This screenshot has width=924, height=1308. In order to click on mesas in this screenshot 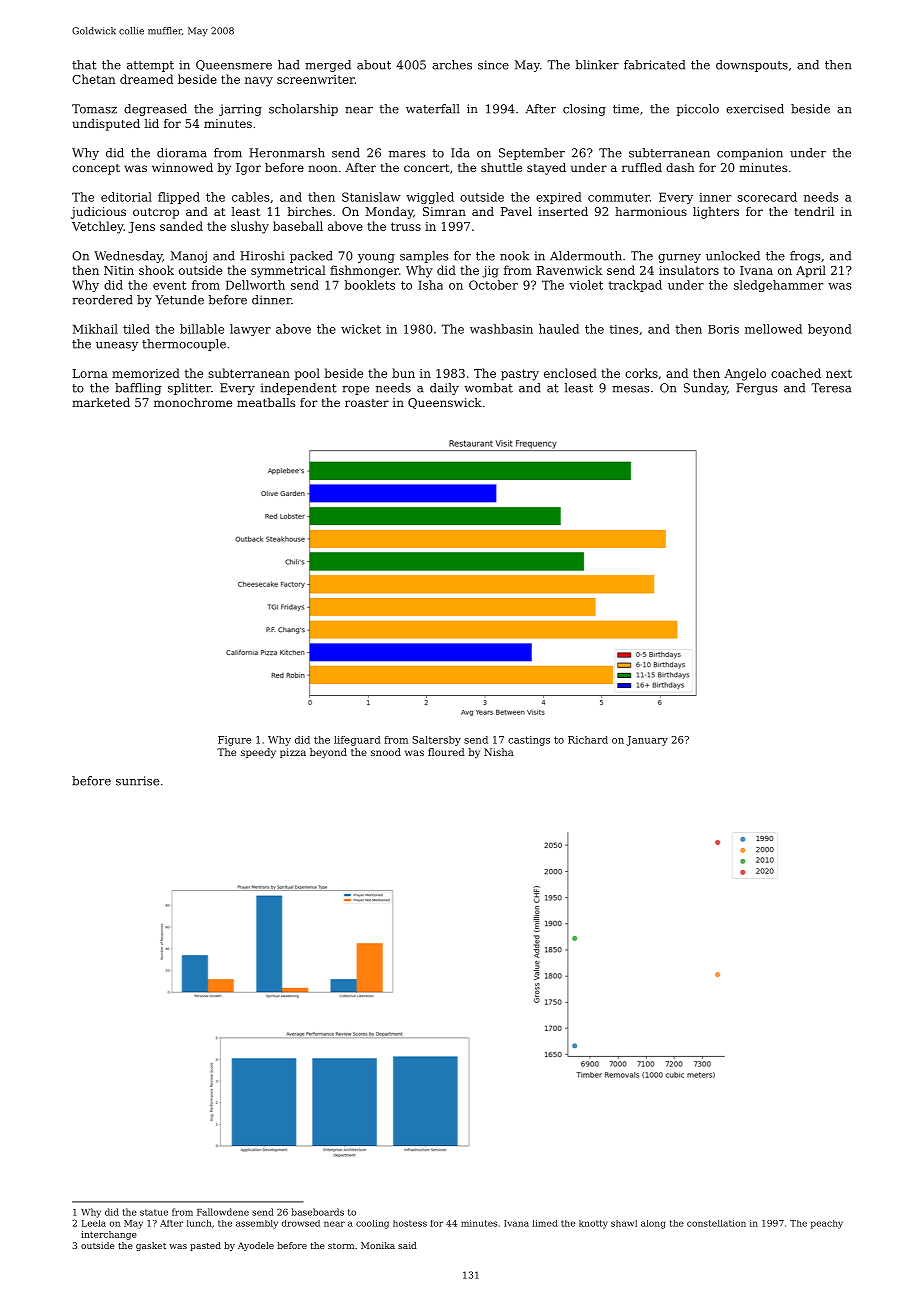, I will do `click(631, 389)`.
